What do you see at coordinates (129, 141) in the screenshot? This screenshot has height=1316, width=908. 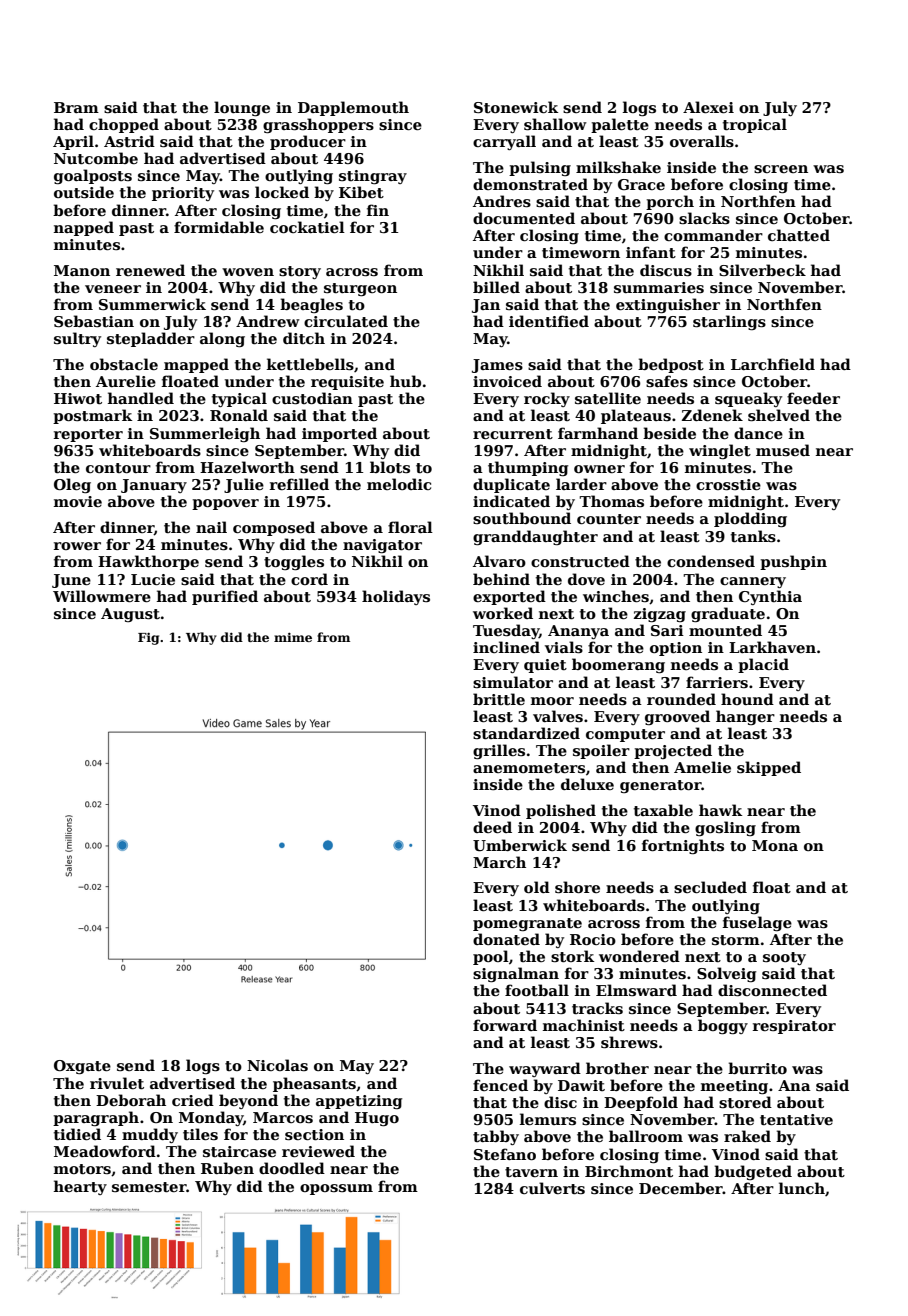 I see `Astrid` at bounding box center [129, 141].
